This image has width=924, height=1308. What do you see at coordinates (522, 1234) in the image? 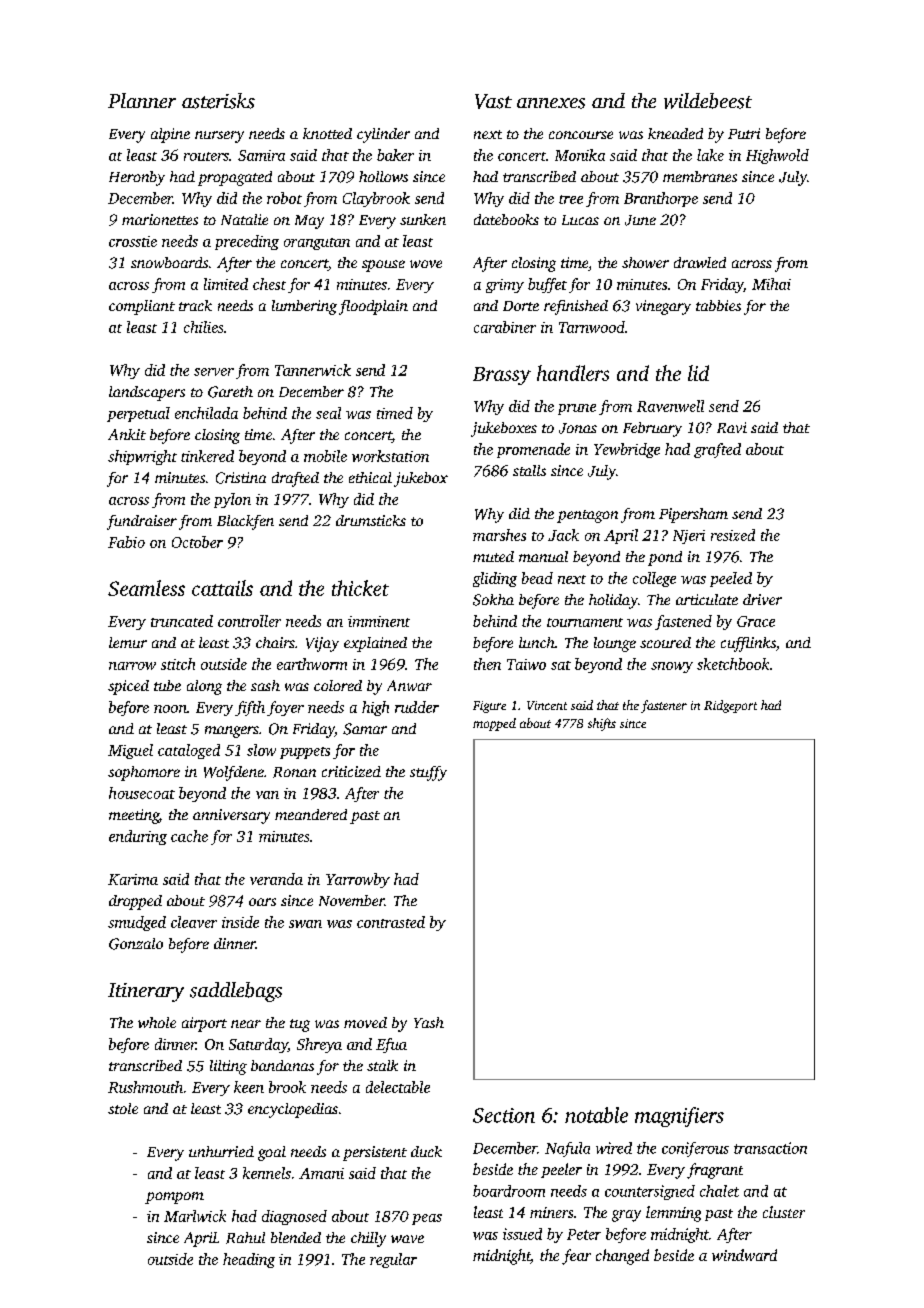
I see `issued` at bounding box center [522, 1234].
